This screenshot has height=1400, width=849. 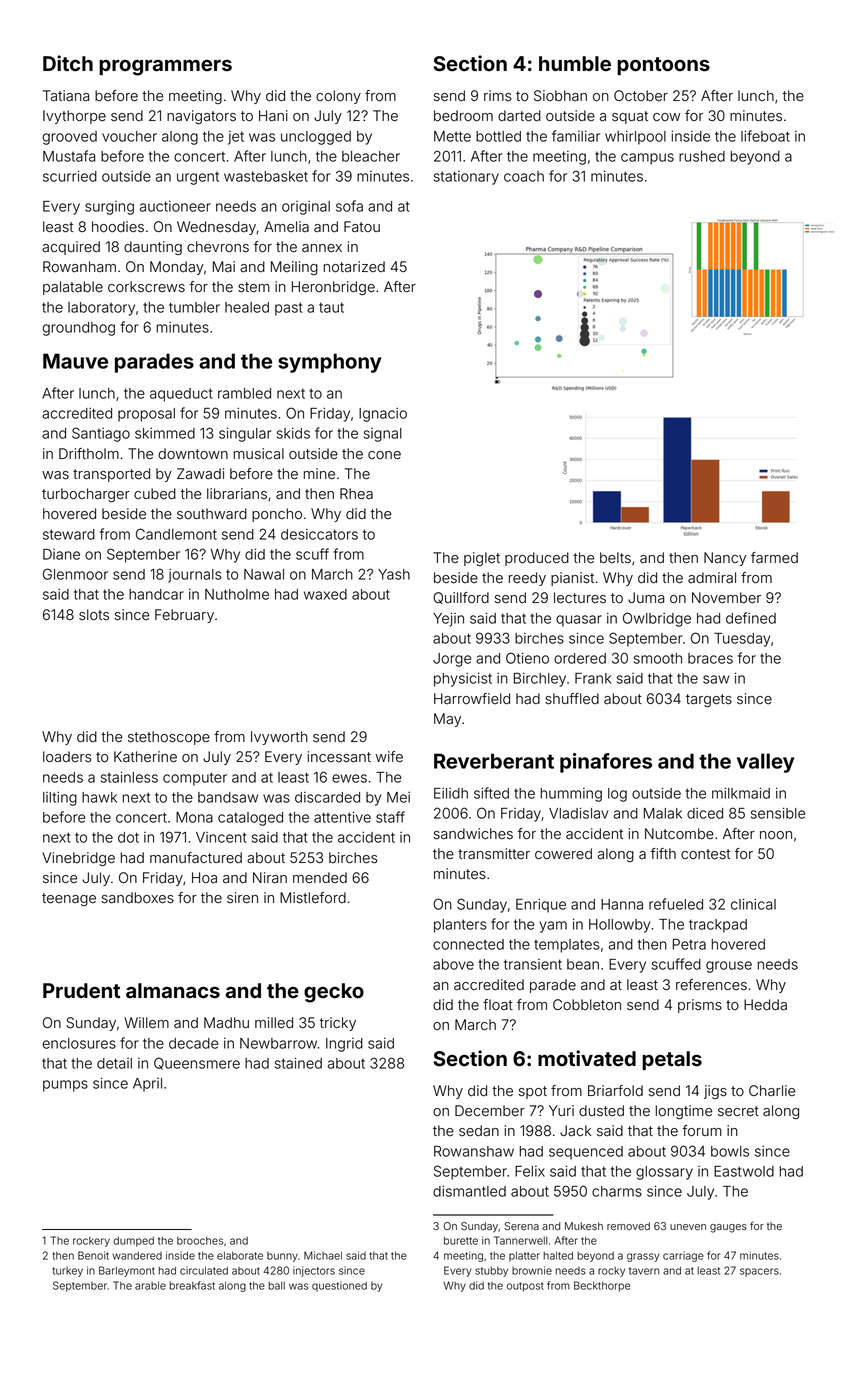 I want to click on quasar, so click(x=579, y=621).
